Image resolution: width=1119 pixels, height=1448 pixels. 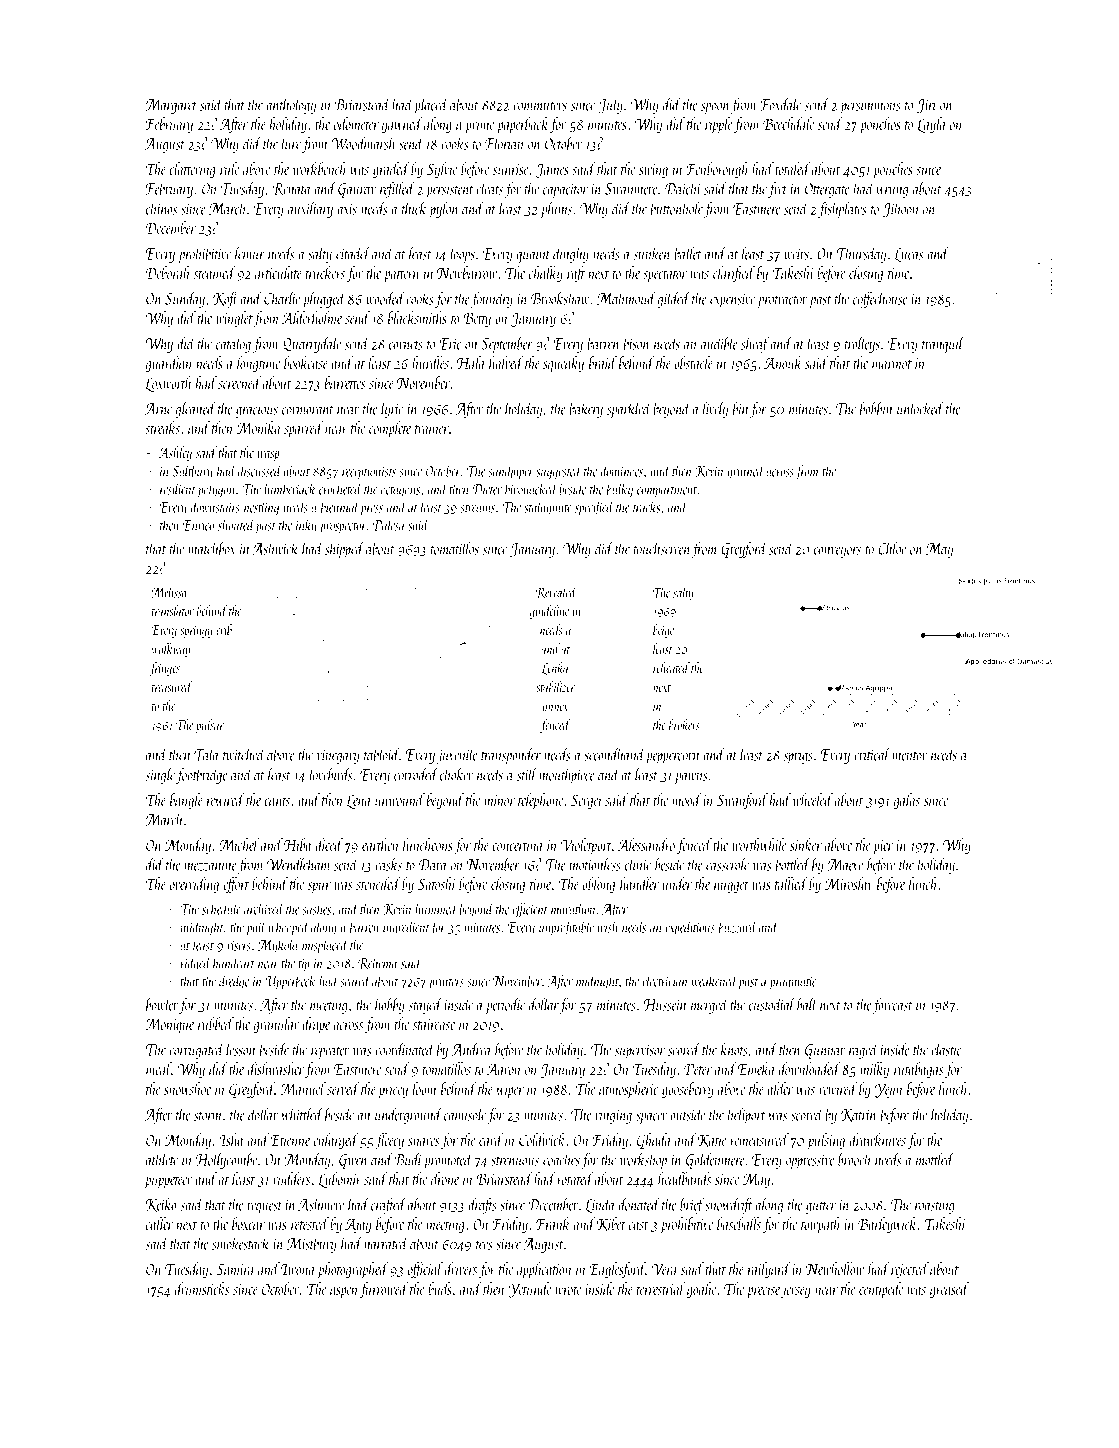 I want to click on chinos, so click(x=161, y=208).
